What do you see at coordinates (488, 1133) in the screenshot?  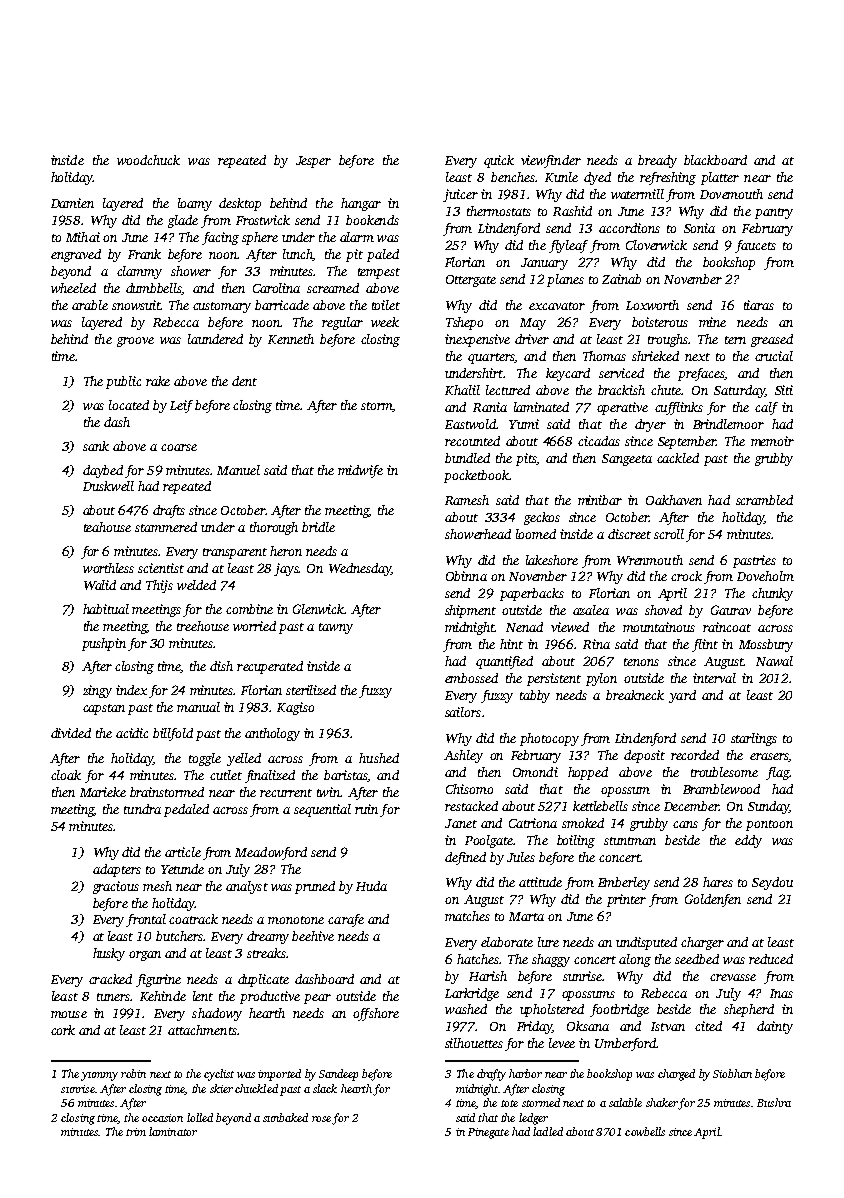 I see `Pinegate` at bounding box center [488, 1133].
